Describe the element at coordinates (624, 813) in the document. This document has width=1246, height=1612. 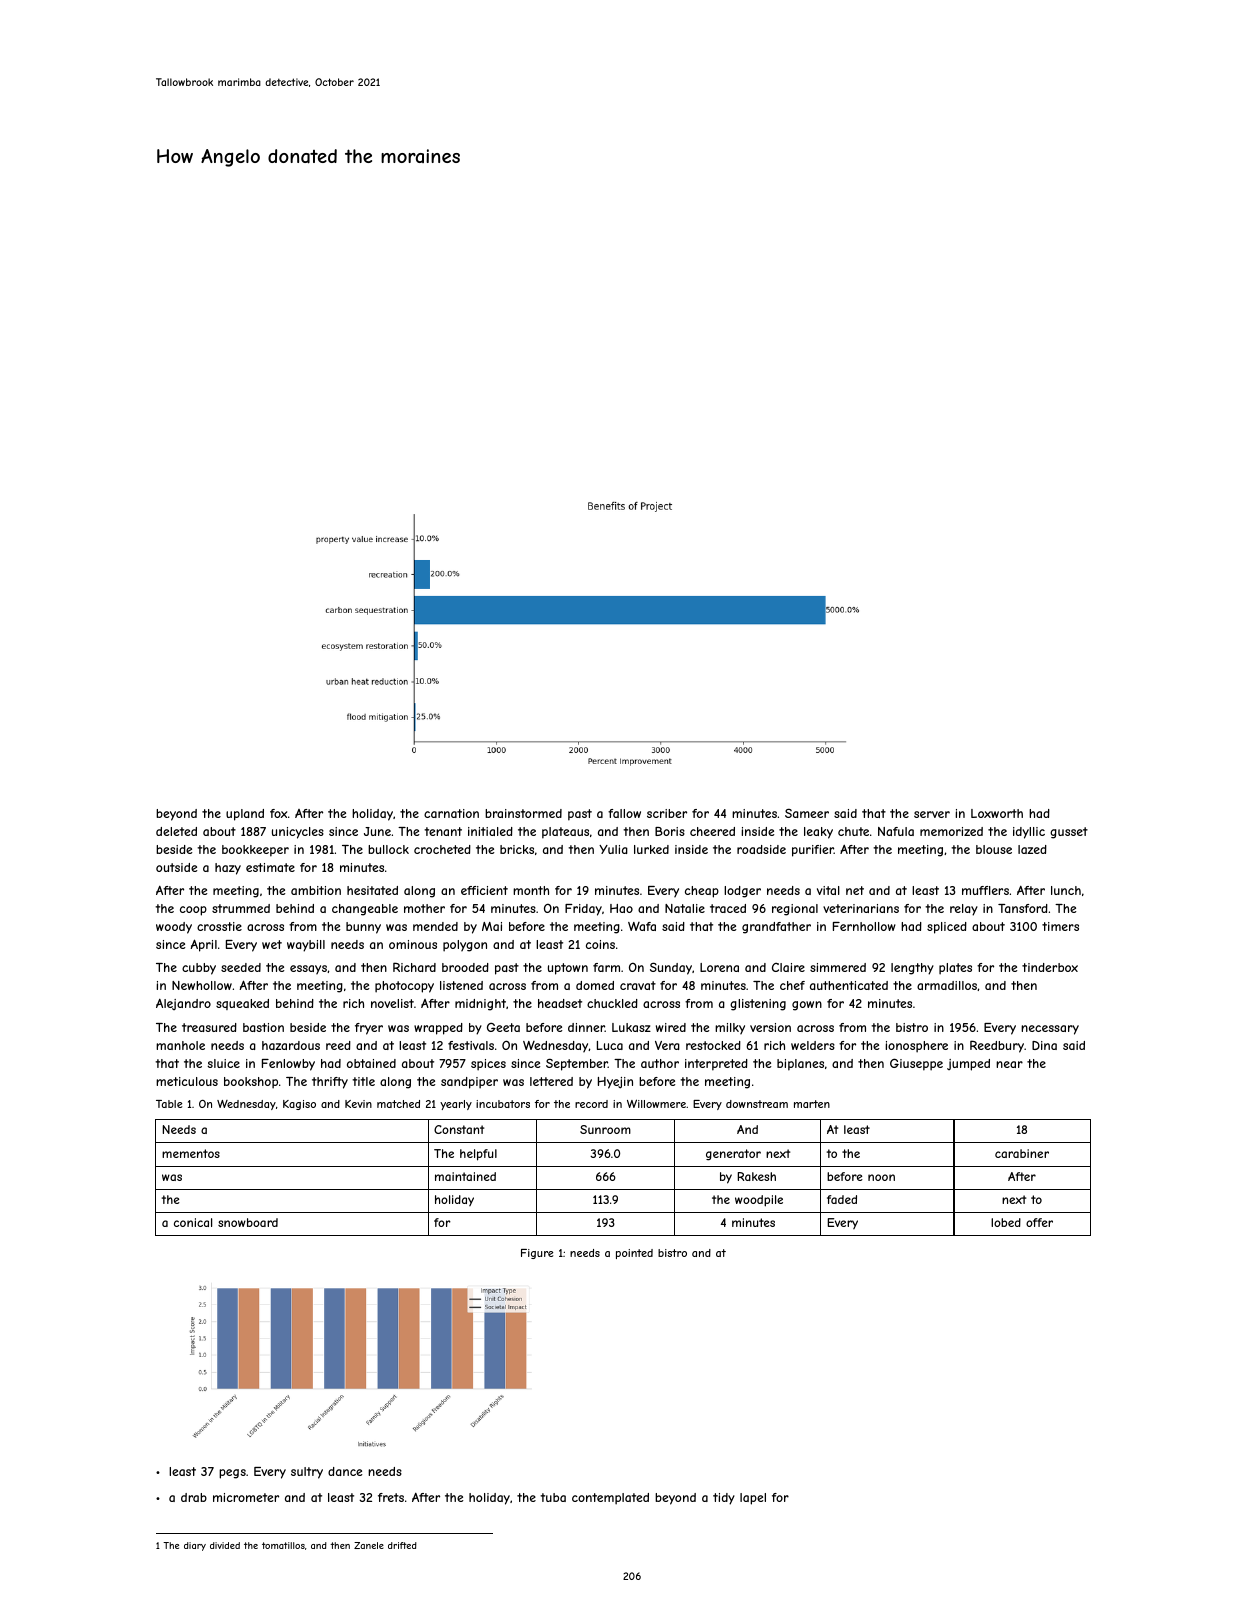
I see `fallow` at that location.
